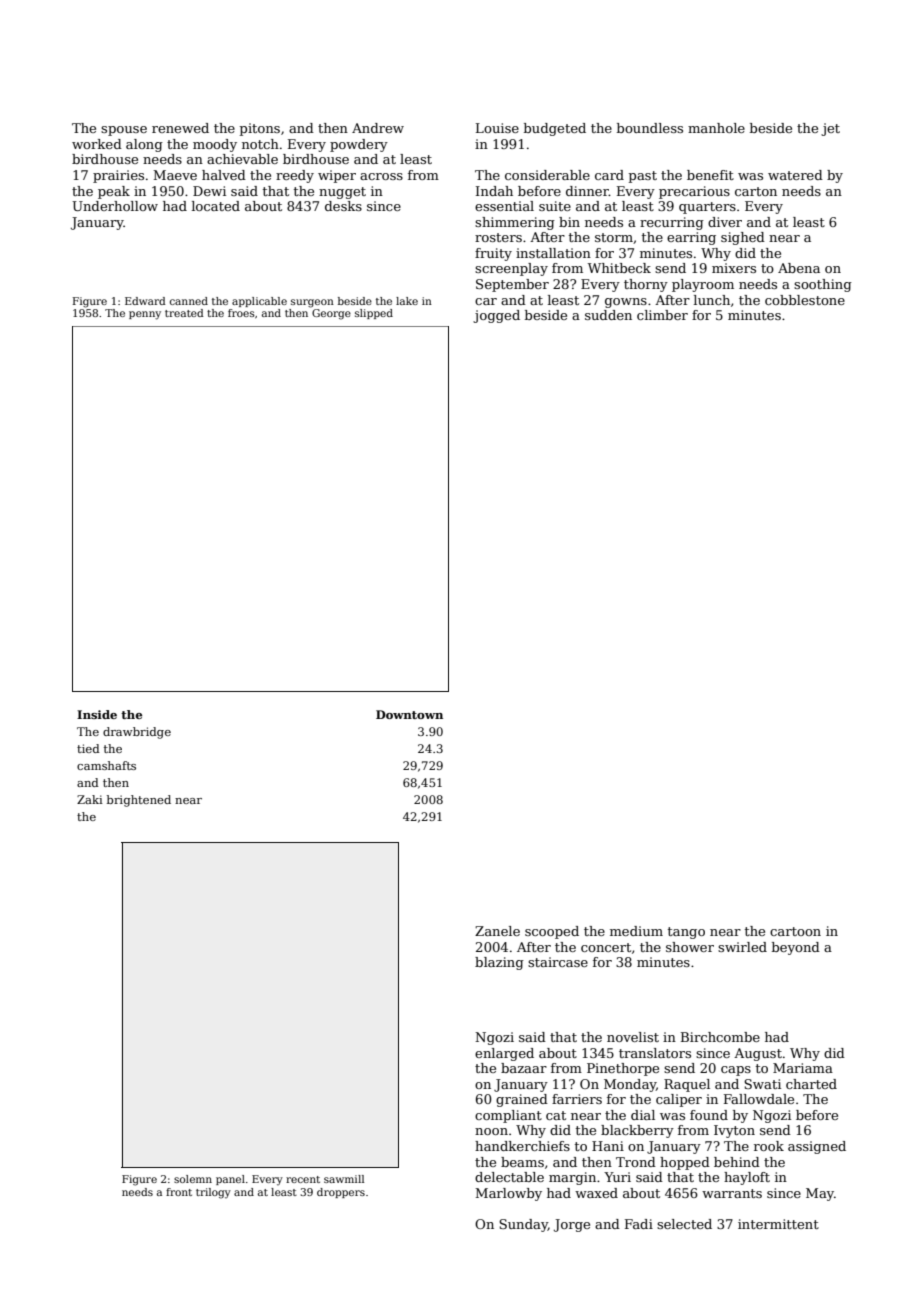  Describe the element at coordinates (497, 931) in the image. I see `Zanele` at that location.
